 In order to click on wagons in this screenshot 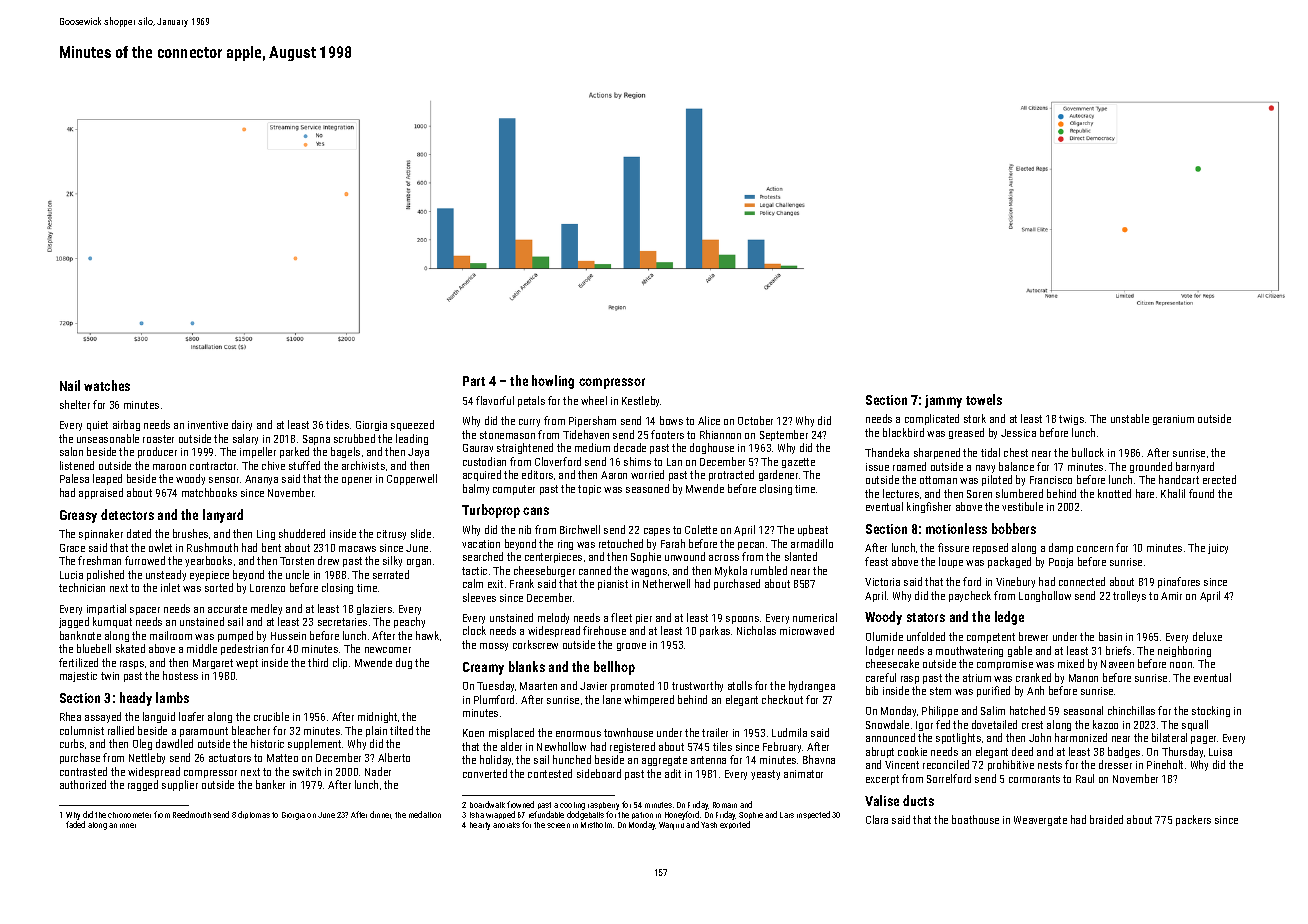, I will do `click(649, 573)`.
